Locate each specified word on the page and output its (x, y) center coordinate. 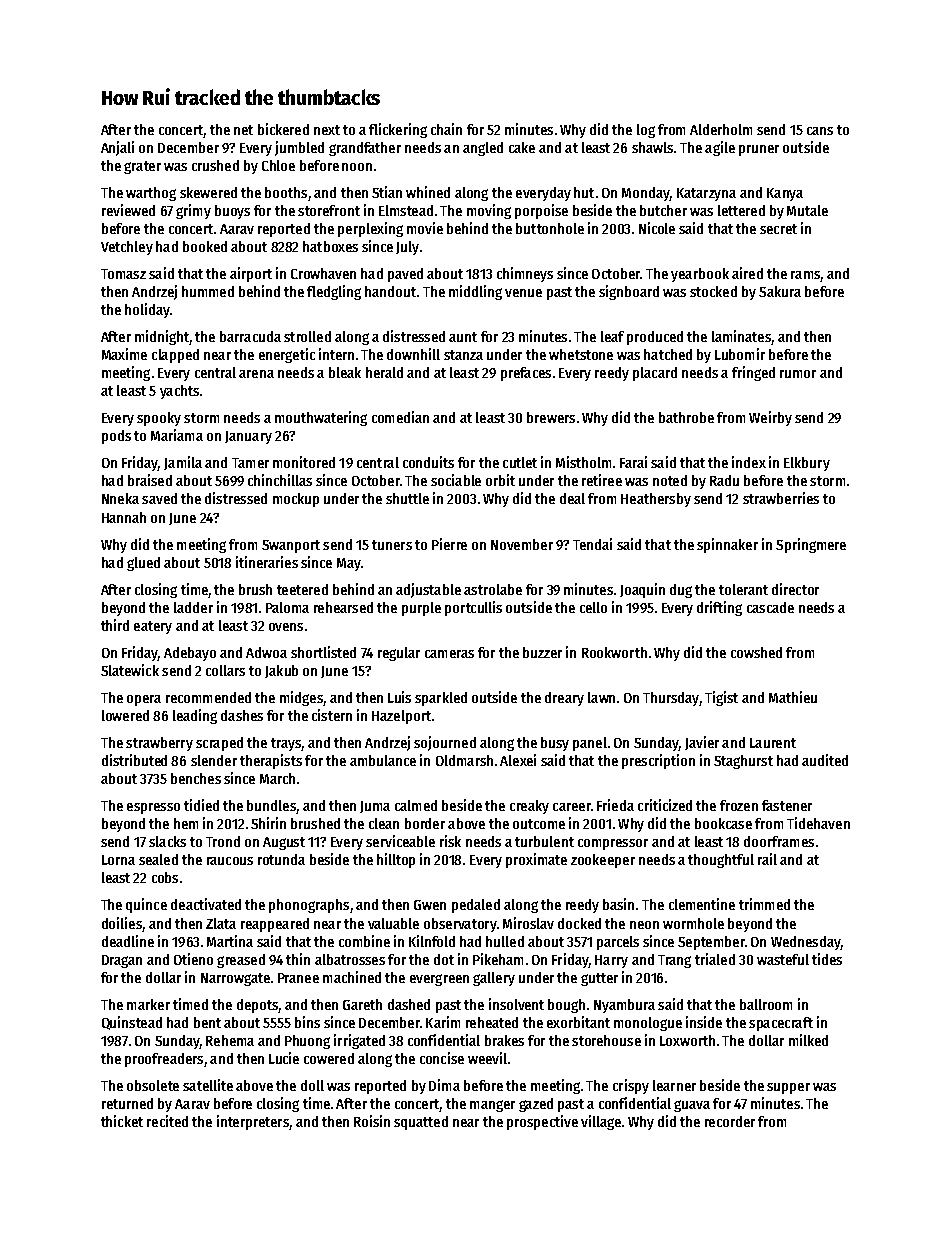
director (795, 589)
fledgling (334, 292)
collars (225, 670)
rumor (798, 374)
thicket (122, 1121)
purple (421, 609)
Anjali (117, 148)
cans (820, 131)
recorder (730, 1121)
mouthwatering (321, 418)
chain (446, 129)
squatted (421, 1123)
